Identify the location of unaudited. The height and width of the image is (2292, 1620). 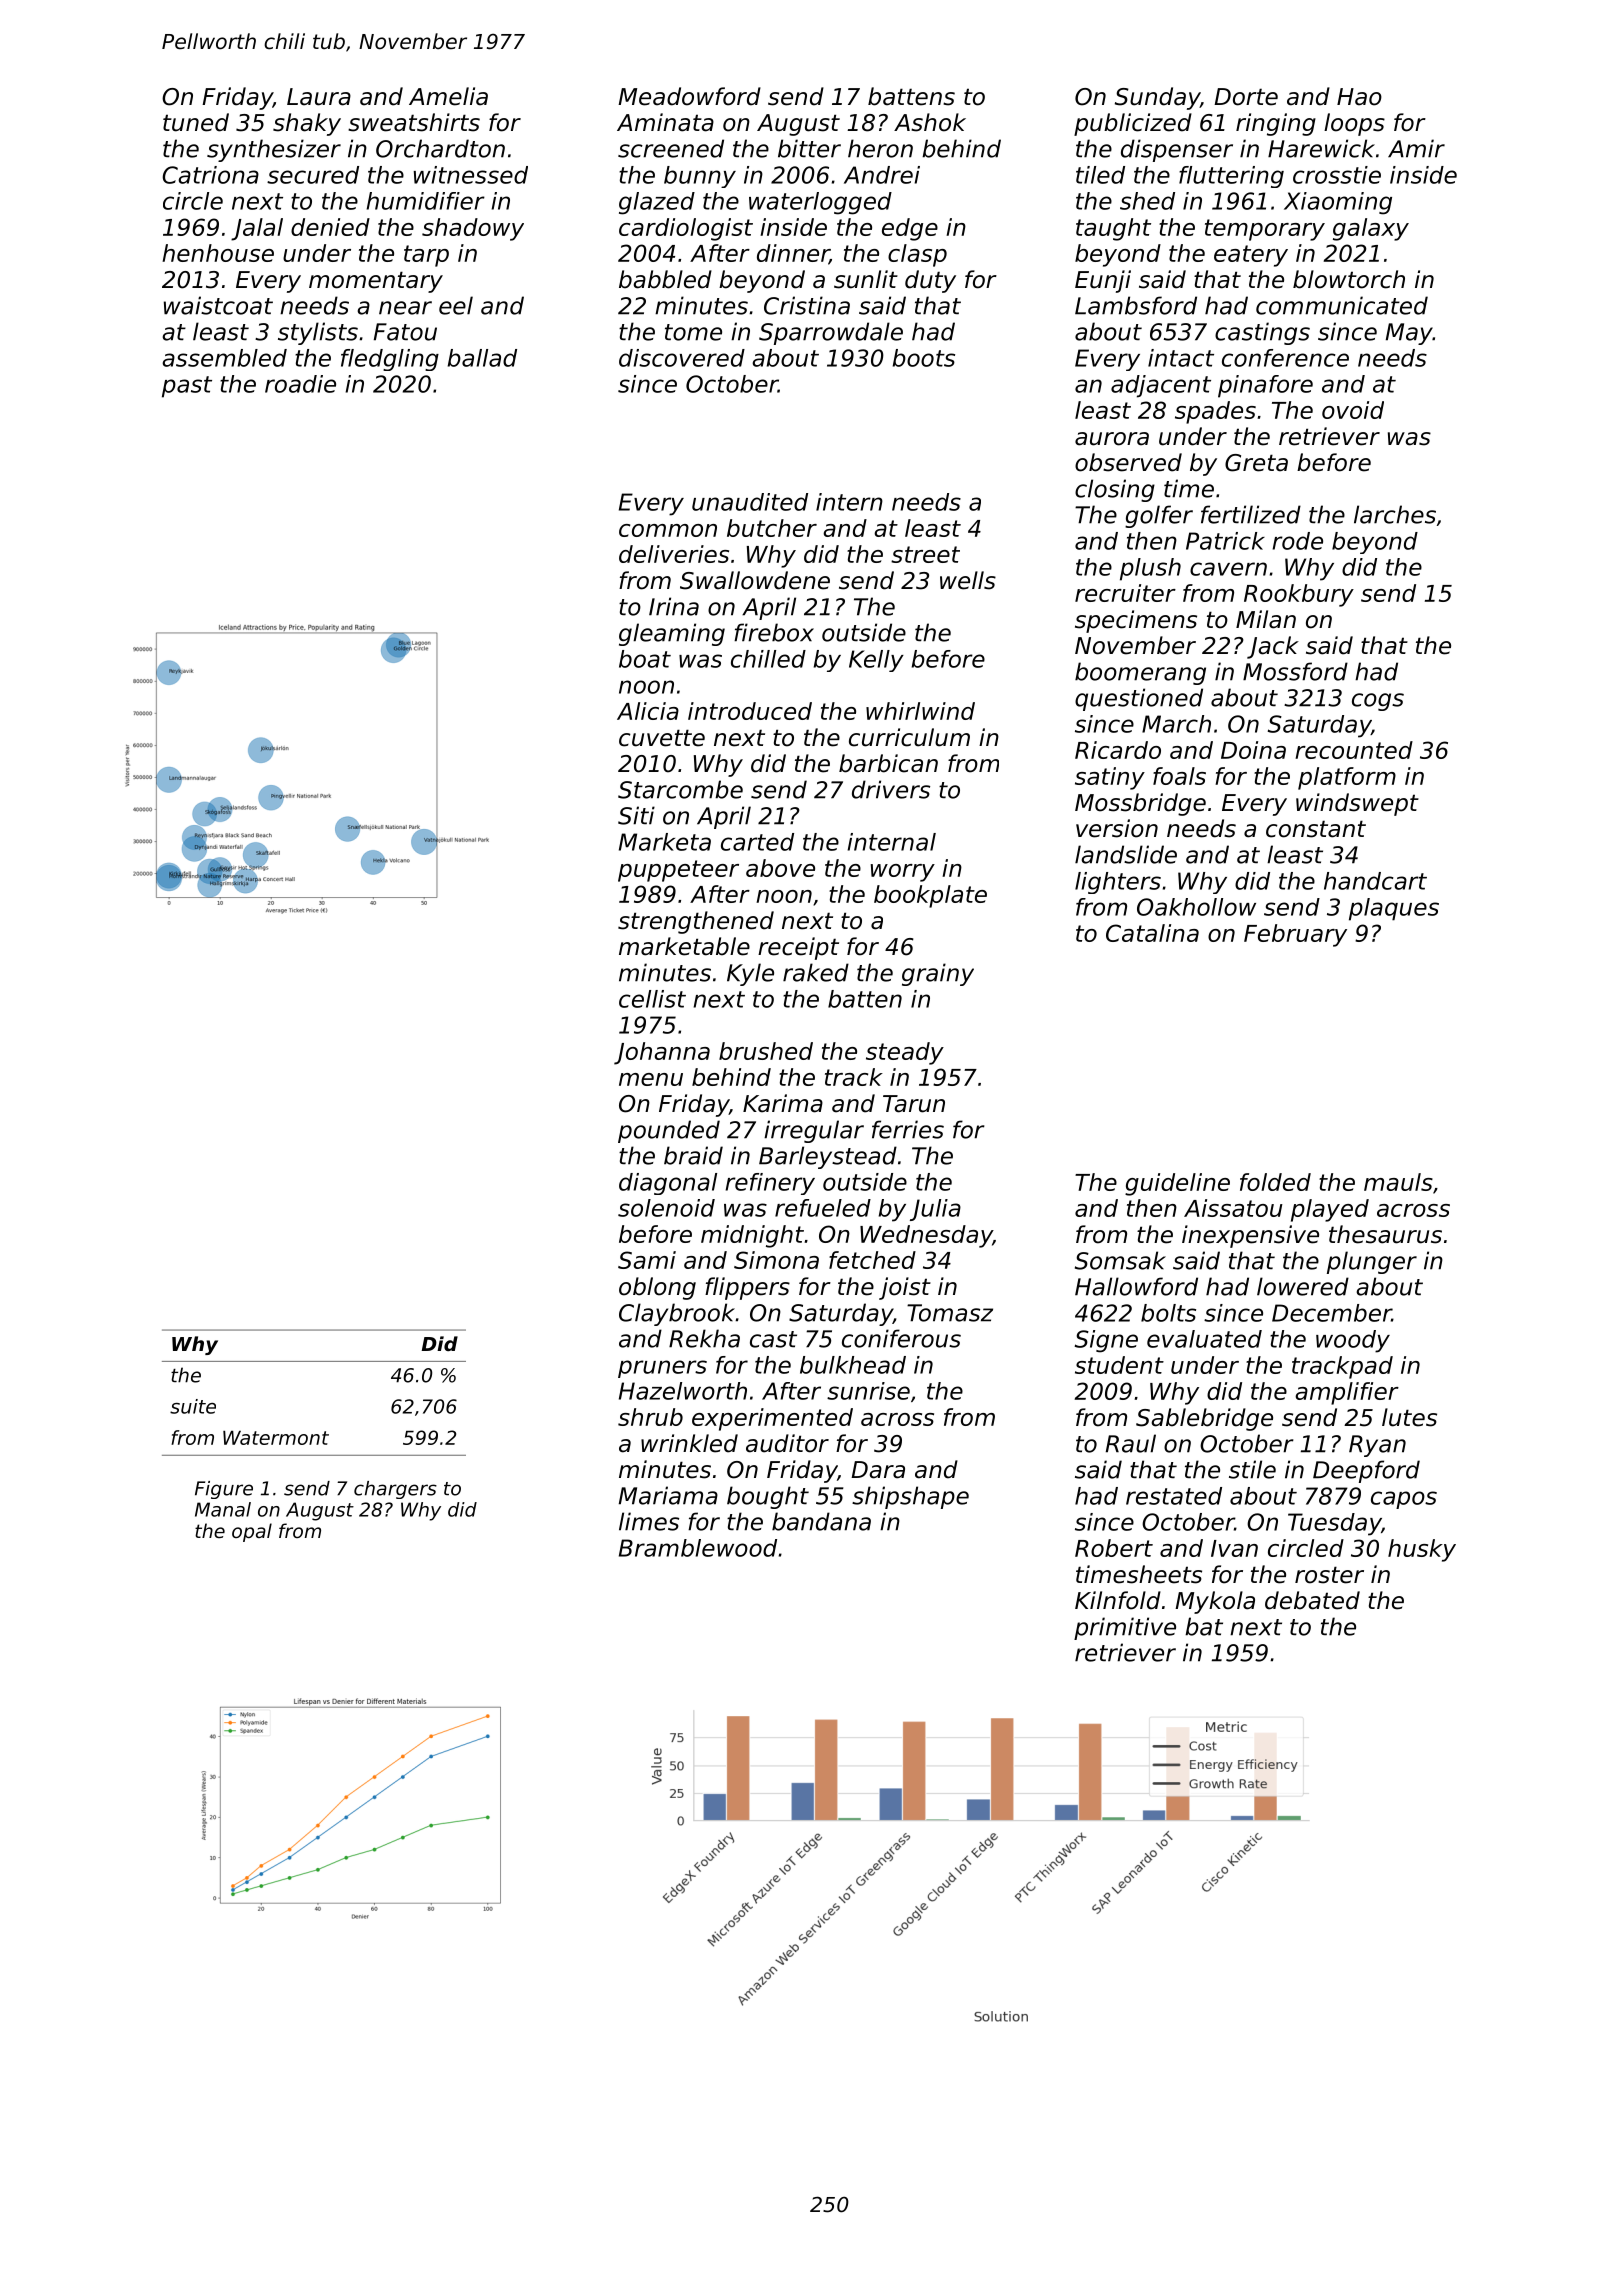
(750, 502).
